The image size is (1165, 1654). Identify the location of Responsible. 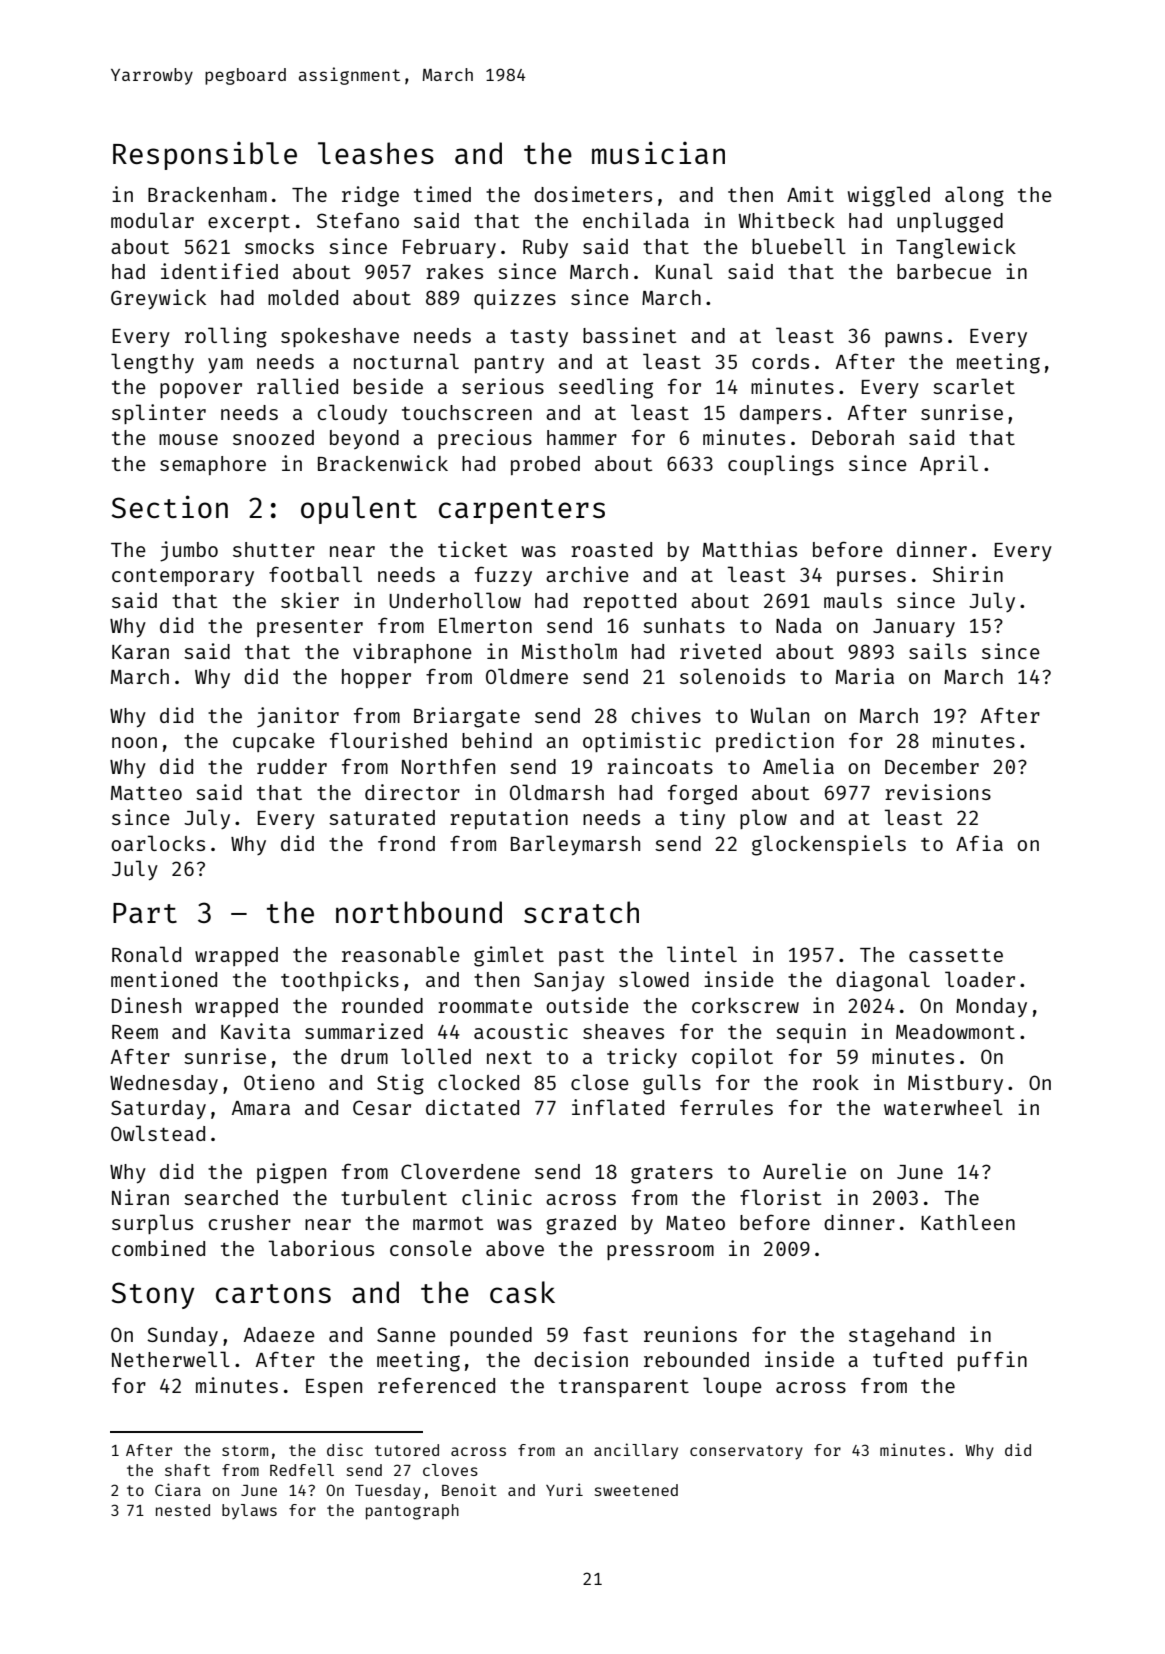
(205, 155).
